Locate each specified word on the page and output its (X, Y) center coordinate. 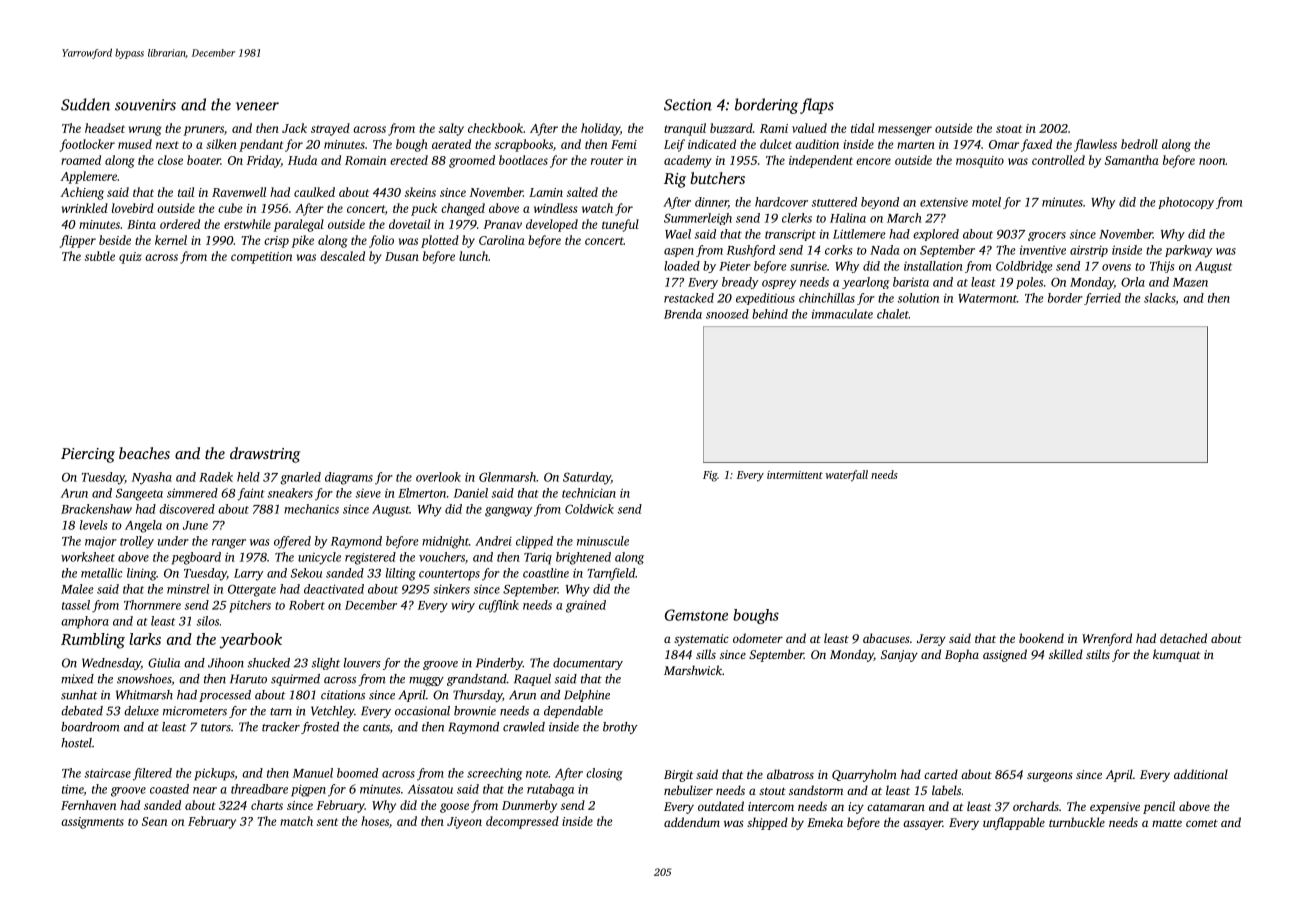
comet (1202, 823)
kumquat (1177, 655)
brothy (620, 728)
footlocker (87, 145)
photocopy (1186, 203)
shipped (767, 823)
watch (597, 208)
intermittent (795, 475)
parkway (1188, 251)
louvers (362, 663)
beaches (144, 453)
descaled (342, 256)
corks (838, 250)
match (296, 821)
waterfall (847, 476)
